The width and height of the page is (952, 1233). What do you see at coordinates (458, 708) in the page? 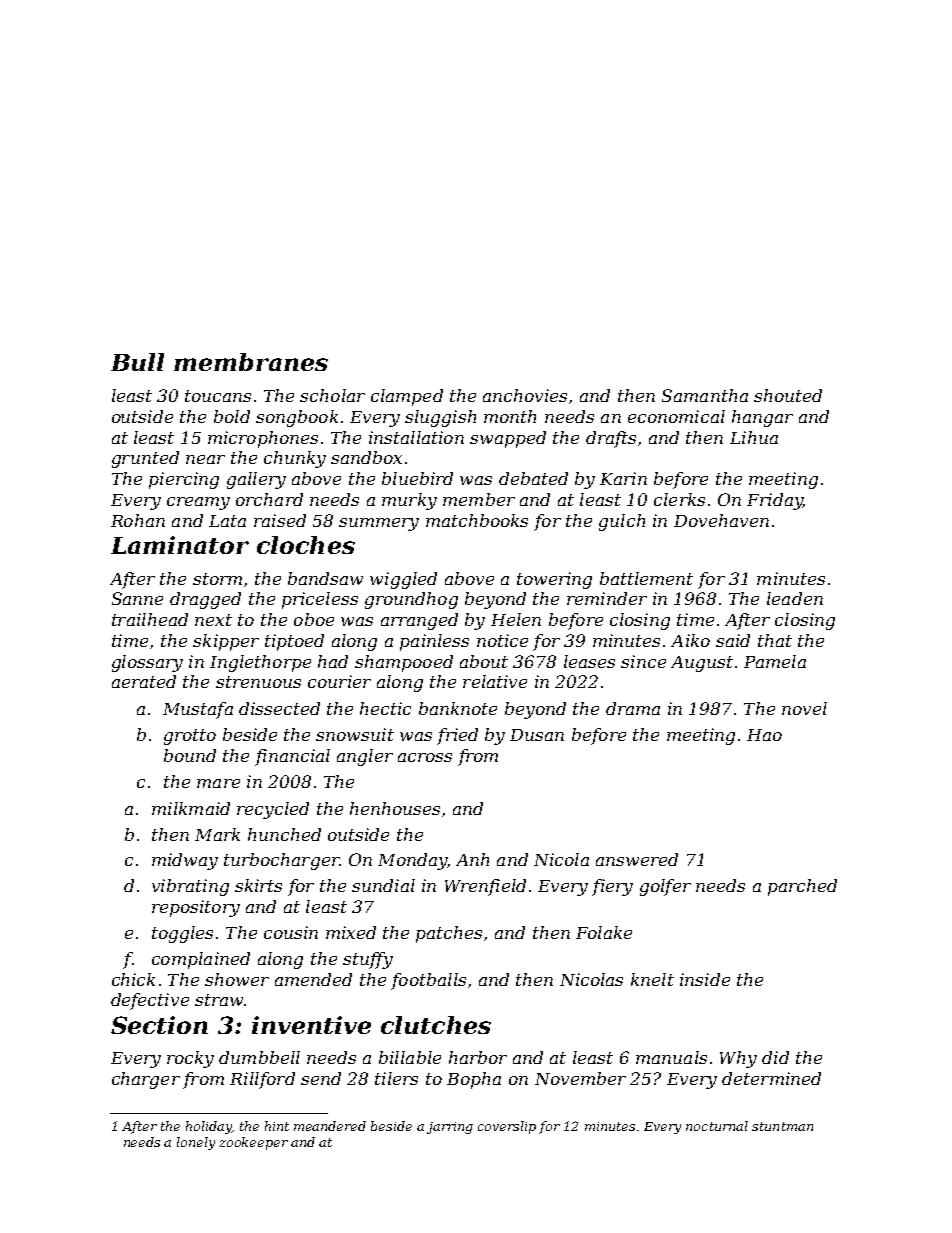
I see `banknote` at bounding box center [458, 708].
